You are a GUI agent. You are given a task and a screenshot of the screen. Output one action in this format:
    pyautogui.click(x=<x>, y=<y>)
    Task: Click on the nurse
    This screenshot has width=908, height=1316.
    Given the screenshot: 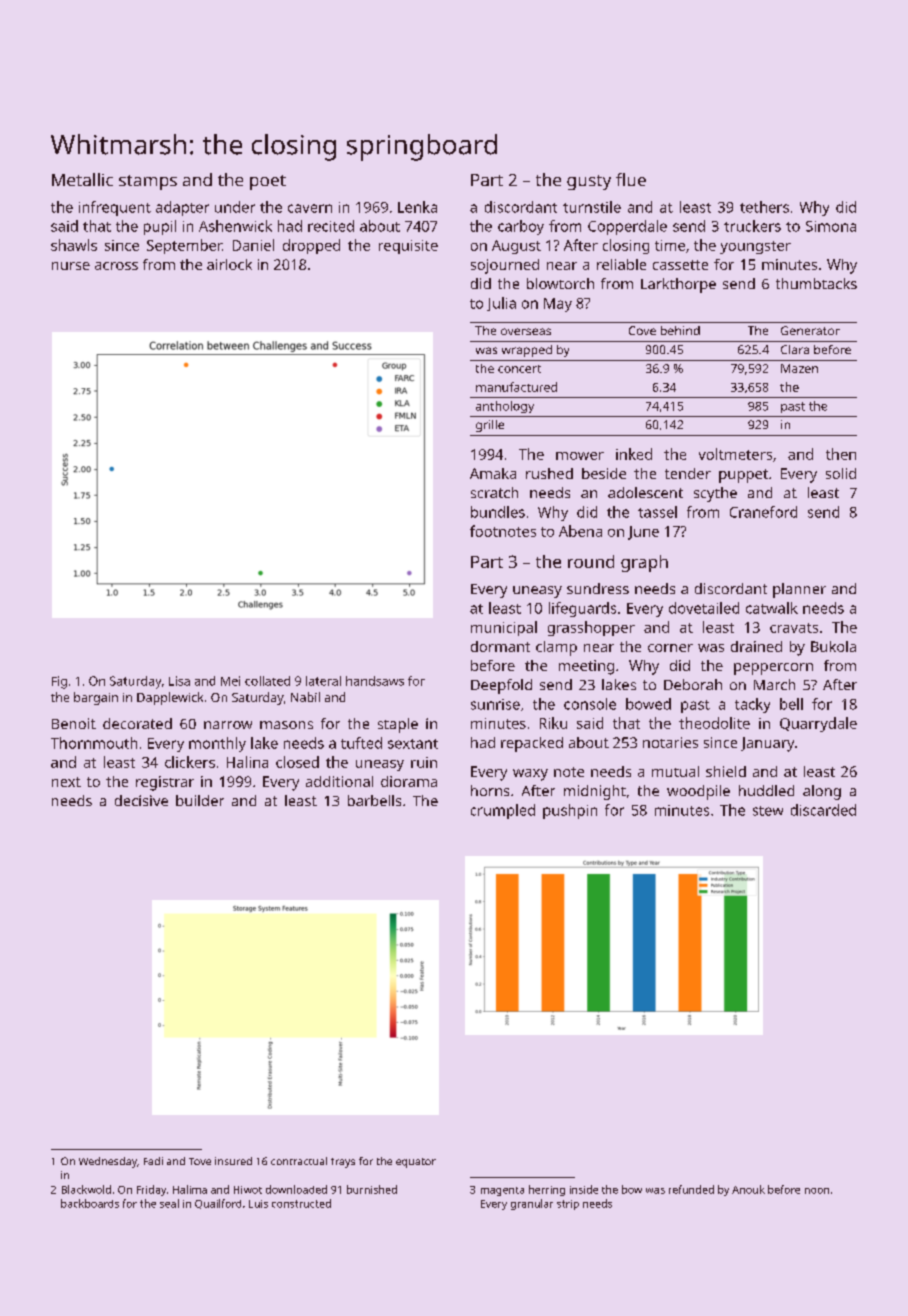 What is the action you would take?
    pyautogui.click(x=71, y=266)
